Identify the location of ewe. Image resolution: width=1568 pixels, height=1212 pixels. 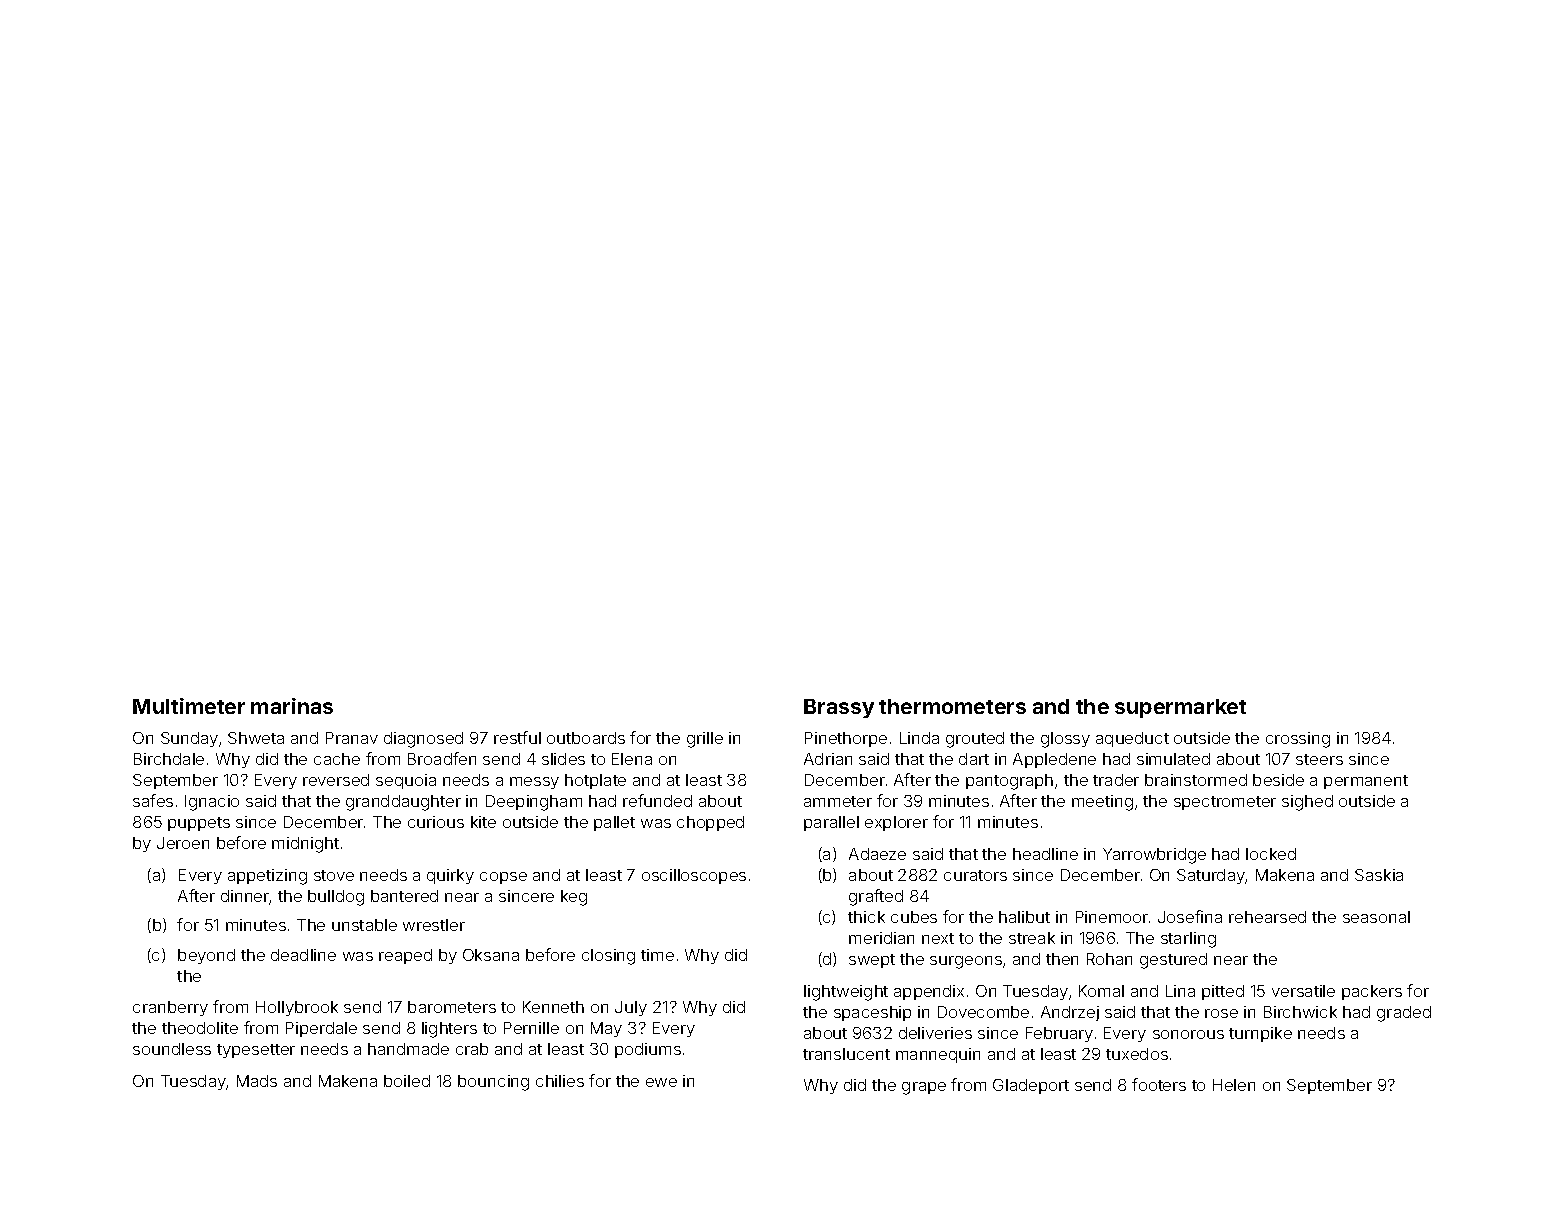
(661, 1082).
